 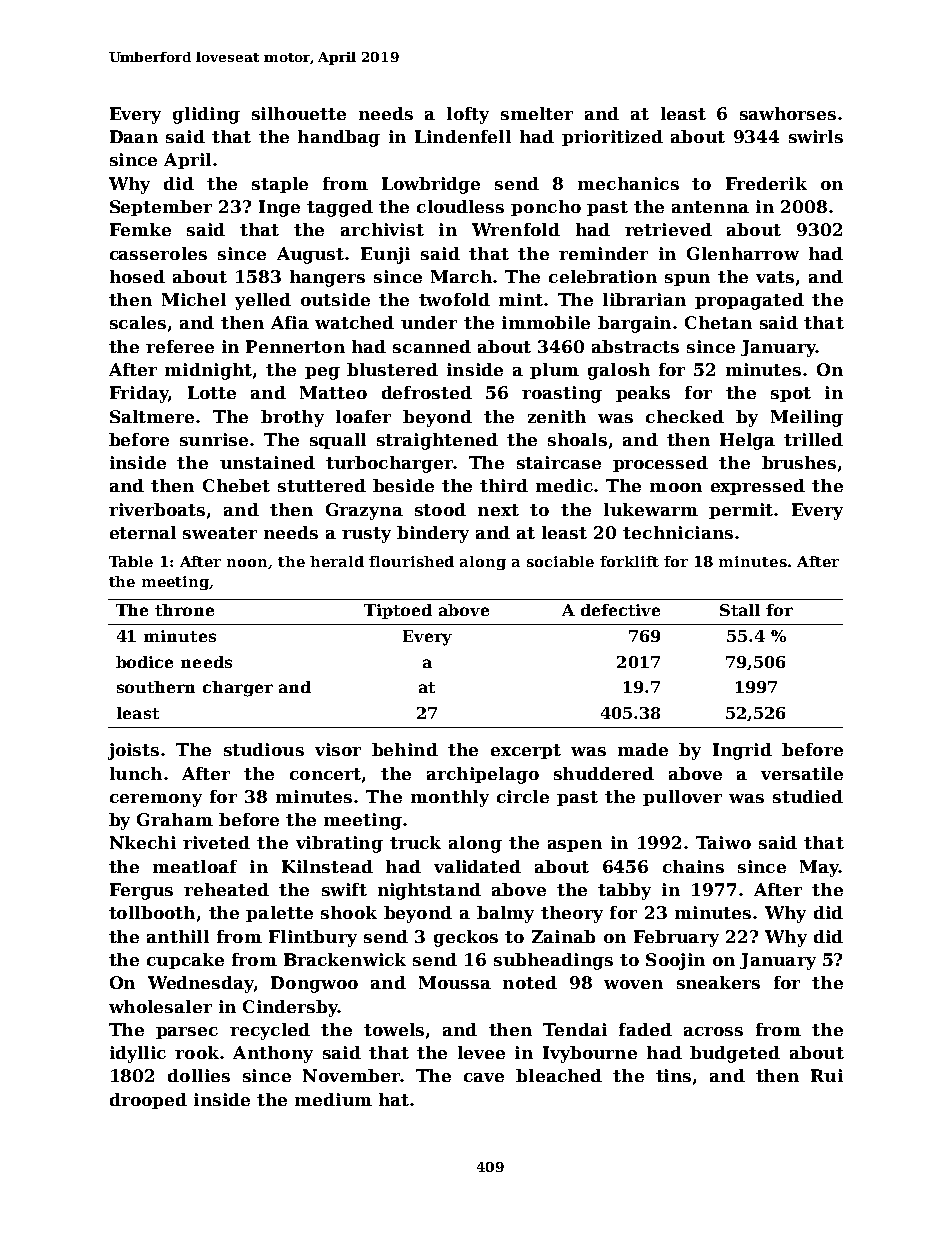 What do you see at coordinates (537, 113) in the screenshot?
I see `smelter` at bounding box center [537, 113].
